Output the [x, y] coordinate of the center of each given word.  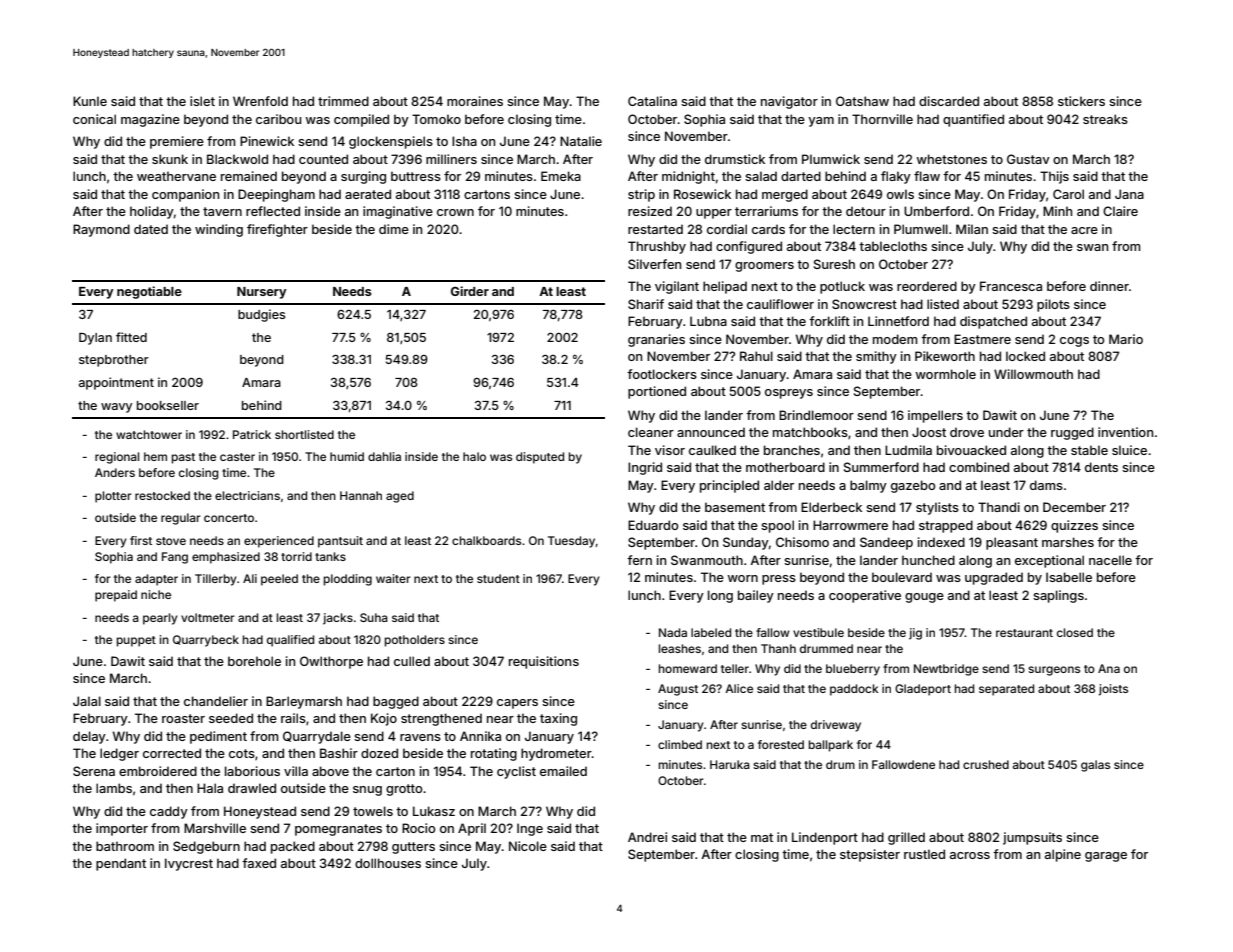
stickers [1081, 101]
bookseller [168, 405]
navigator [789, 102]
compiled [361, 120]
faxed [259, 863]
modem [895, 339]
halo [474, 456]
